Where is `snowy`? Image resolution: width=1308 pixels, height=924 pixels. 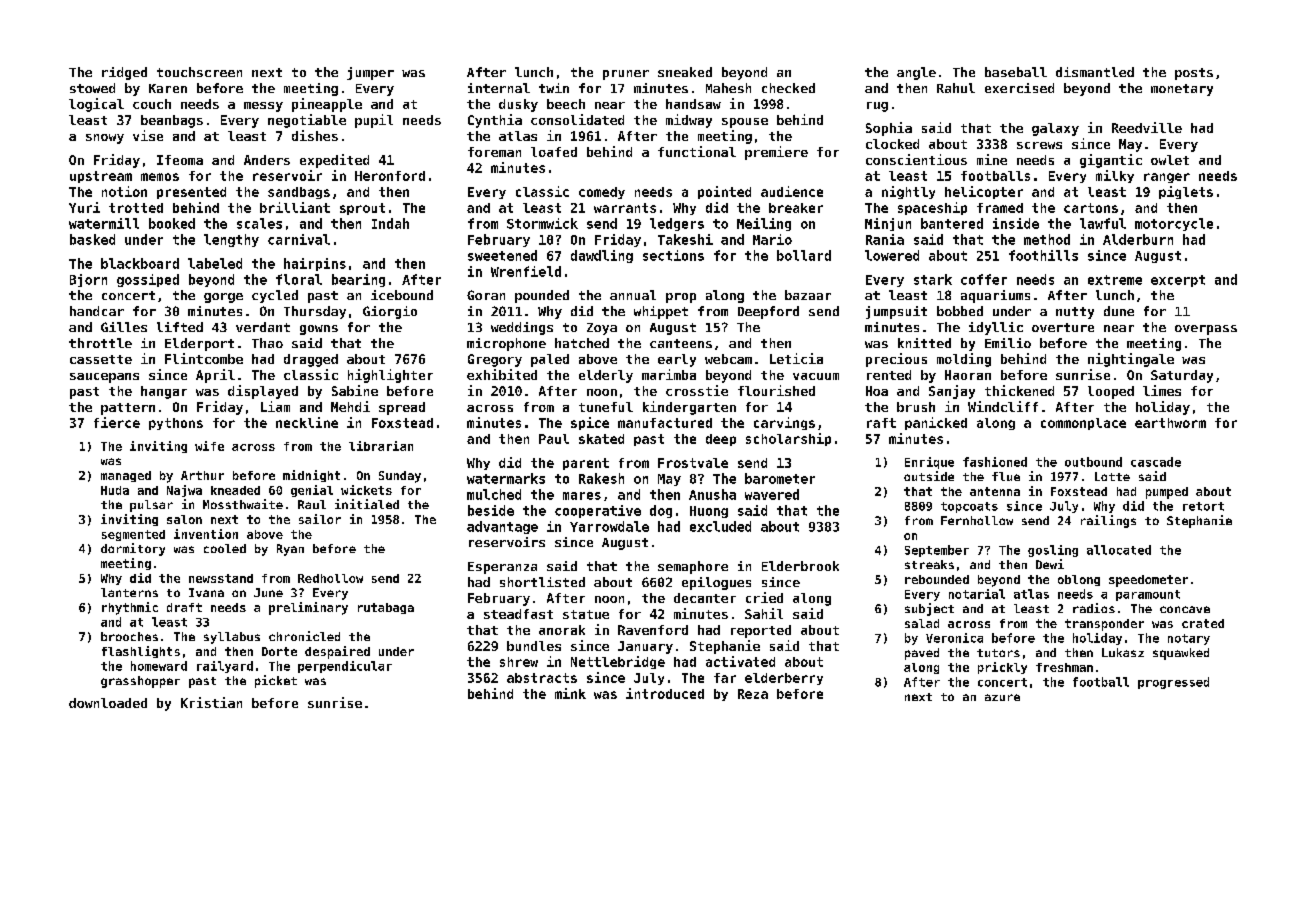
snowy is located at coordinates (105, 139).
